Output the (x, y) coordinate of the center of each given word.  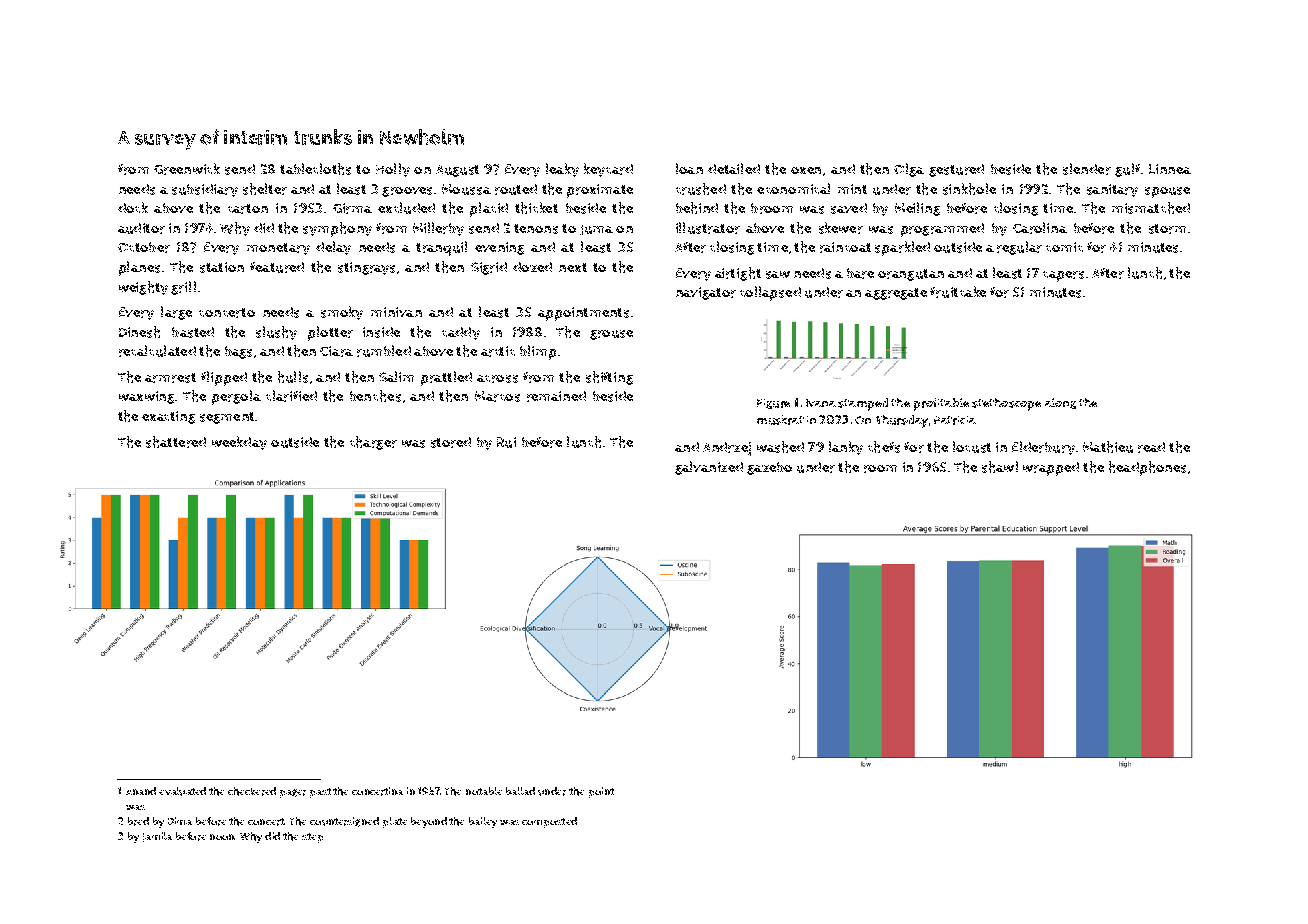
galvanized (709, 468)
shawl (1000, 467)
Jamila (157, 837)
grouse (611, 335)
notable (484, 791)
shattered (176, 442)
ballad (520, 791)
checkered (252, 791)
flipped (224, 378)
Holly (393, 170)
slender (1087, 169)
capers (1063, 276)
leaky (562, 170)
